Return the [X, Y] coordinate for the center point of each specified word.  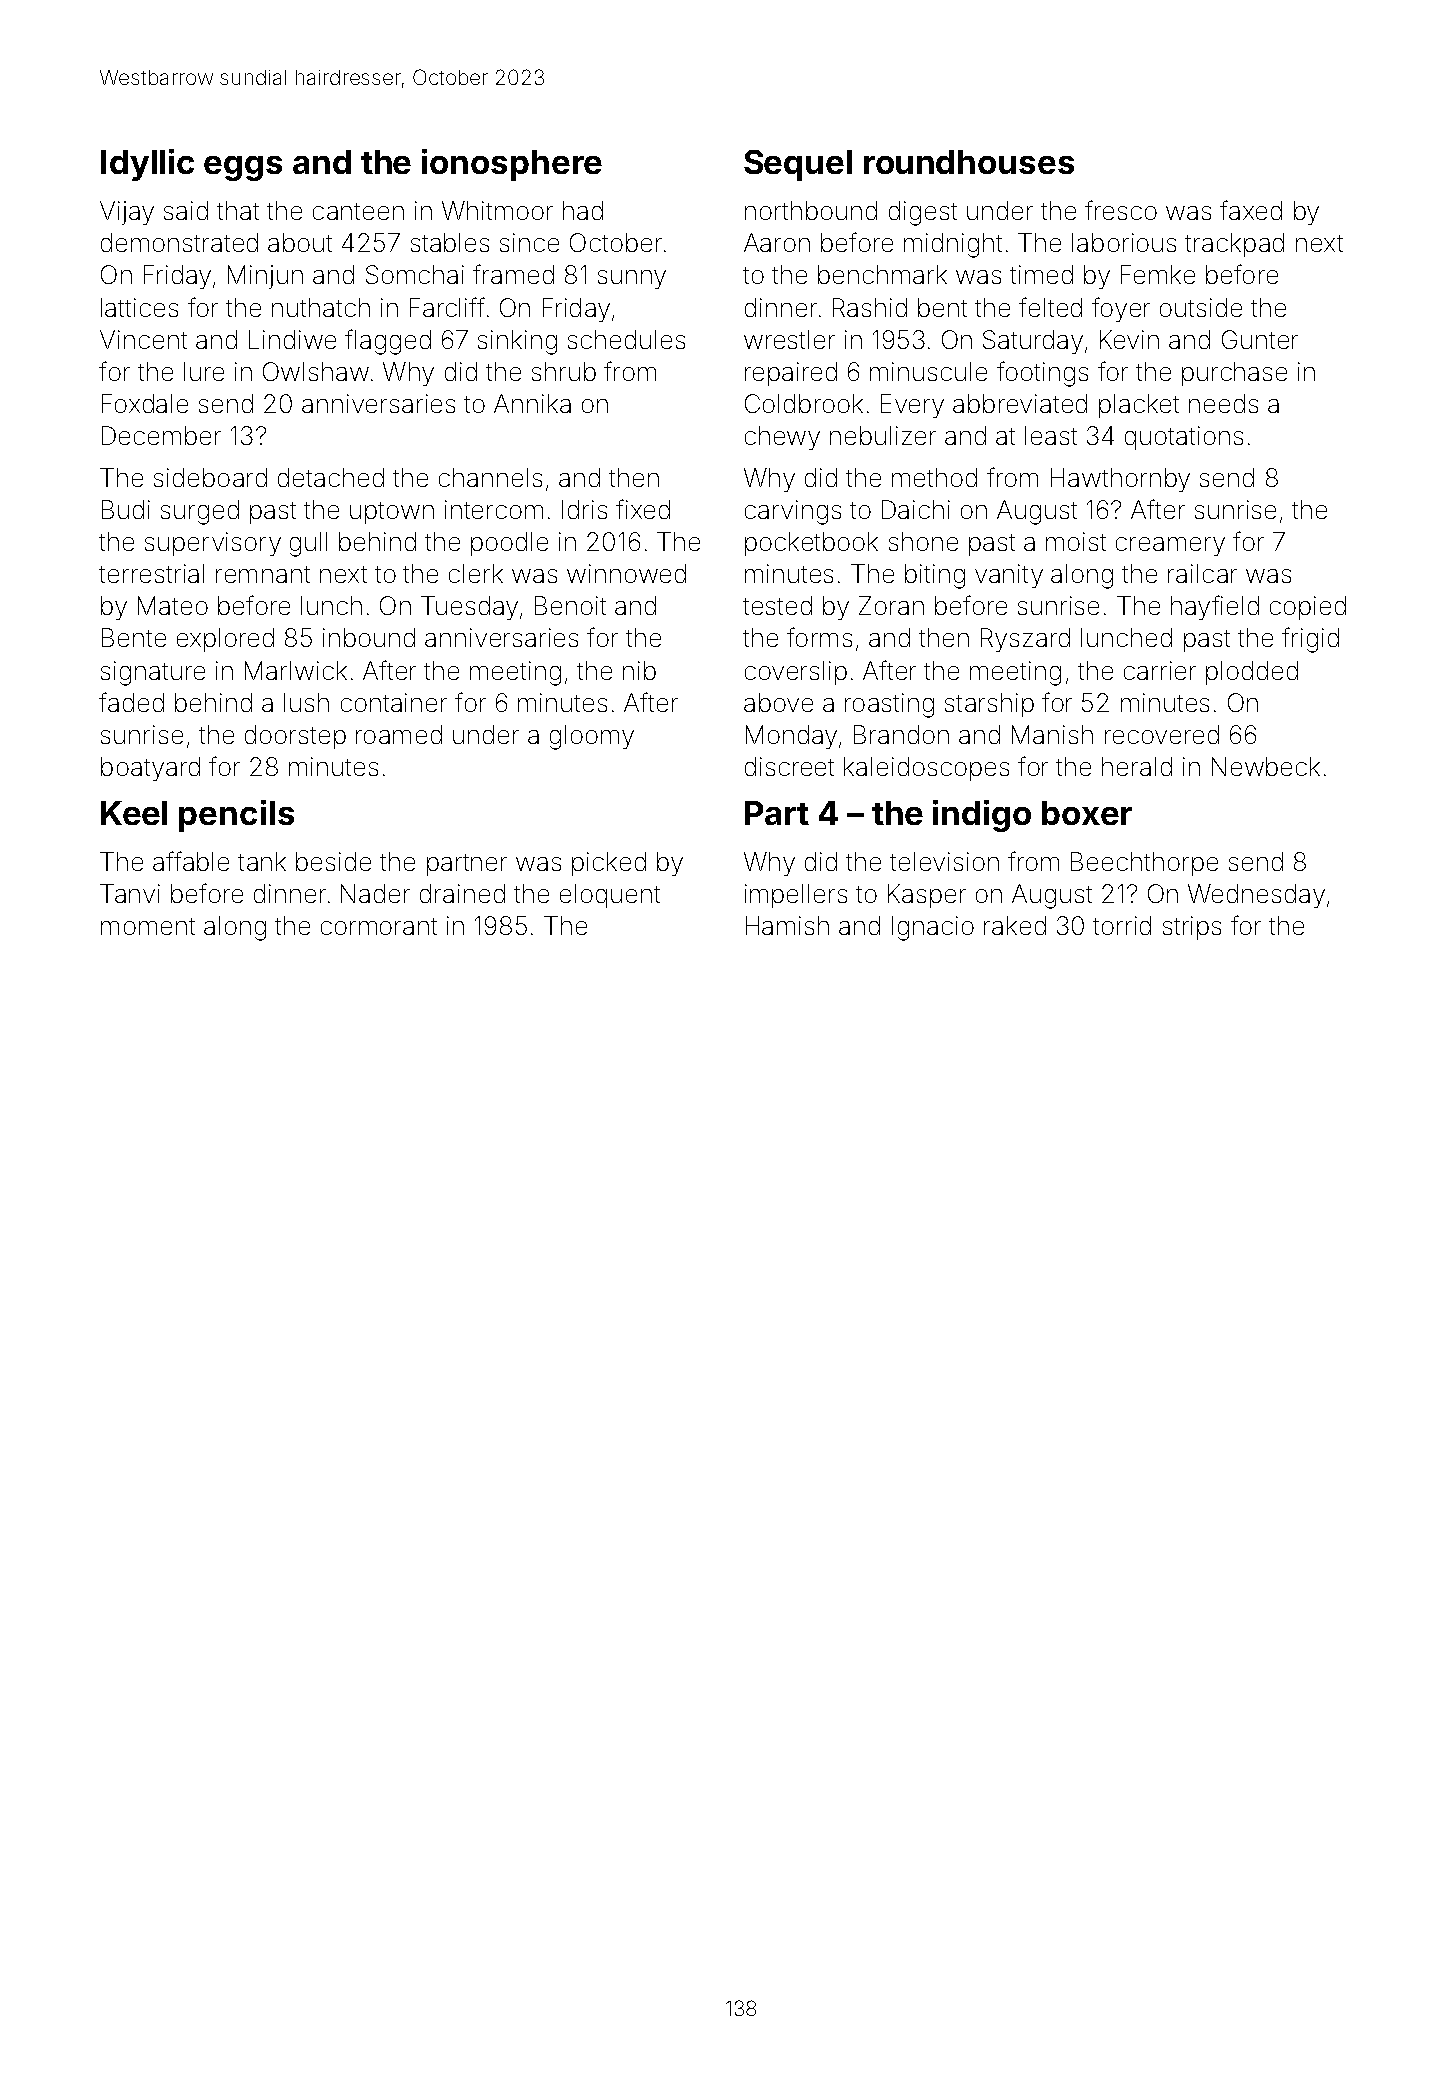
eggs [243, 168]
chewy [782, 438]
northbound [811, 210]
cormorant [379, 926]
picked [609, 864]
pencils [236, 816]
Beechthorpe [1144, 864]
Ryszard [1025, 640]
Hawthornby [1120, 480]
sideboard [210, 477]
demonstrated [179, 242]
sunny [632, 279]
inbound [369, 637]
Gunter [1260, 339]
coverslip [796, 673]
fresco [1121, 210]
